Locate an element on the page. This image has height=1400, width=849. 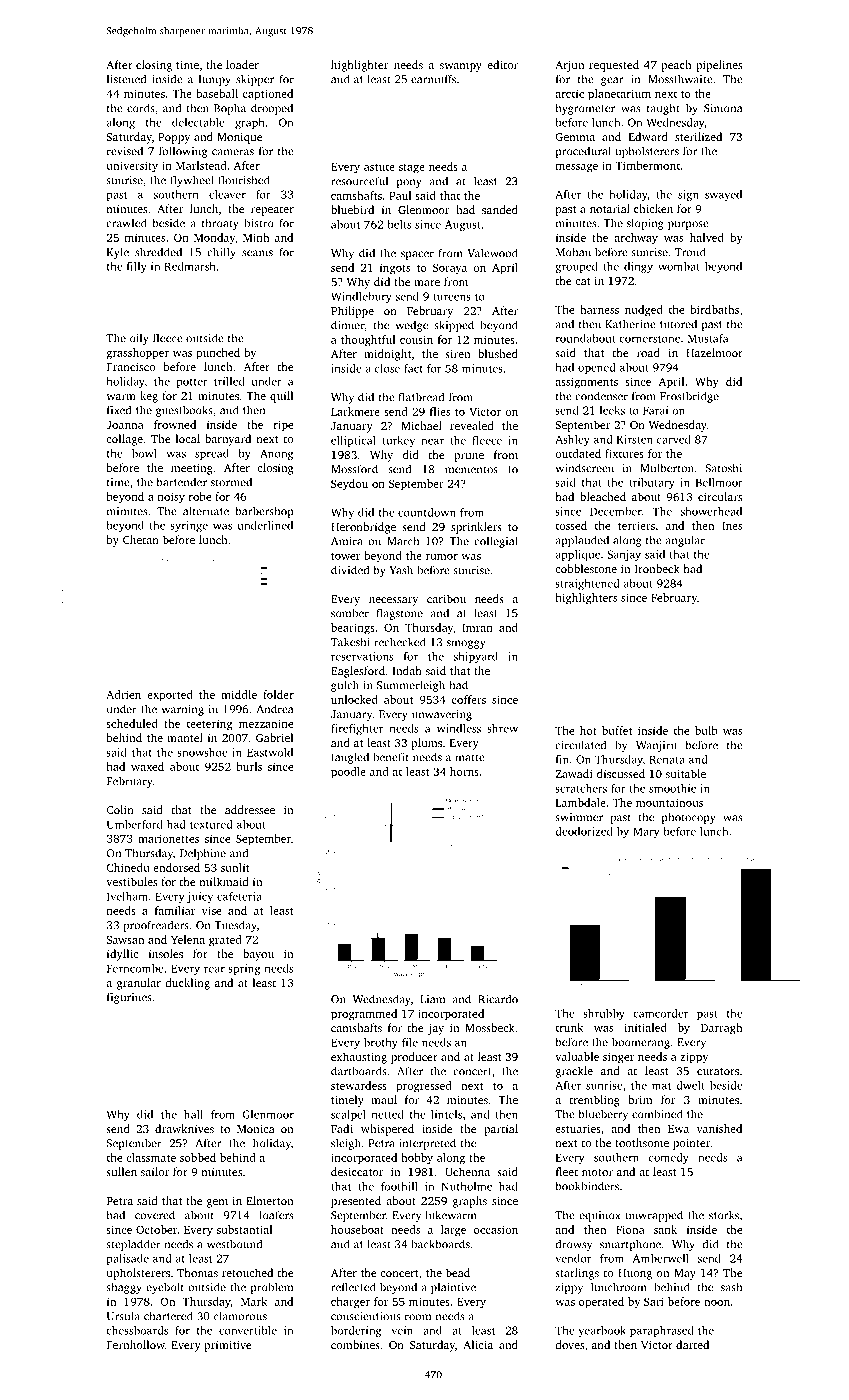
shrubby is located at coordinates (604, 1014).
